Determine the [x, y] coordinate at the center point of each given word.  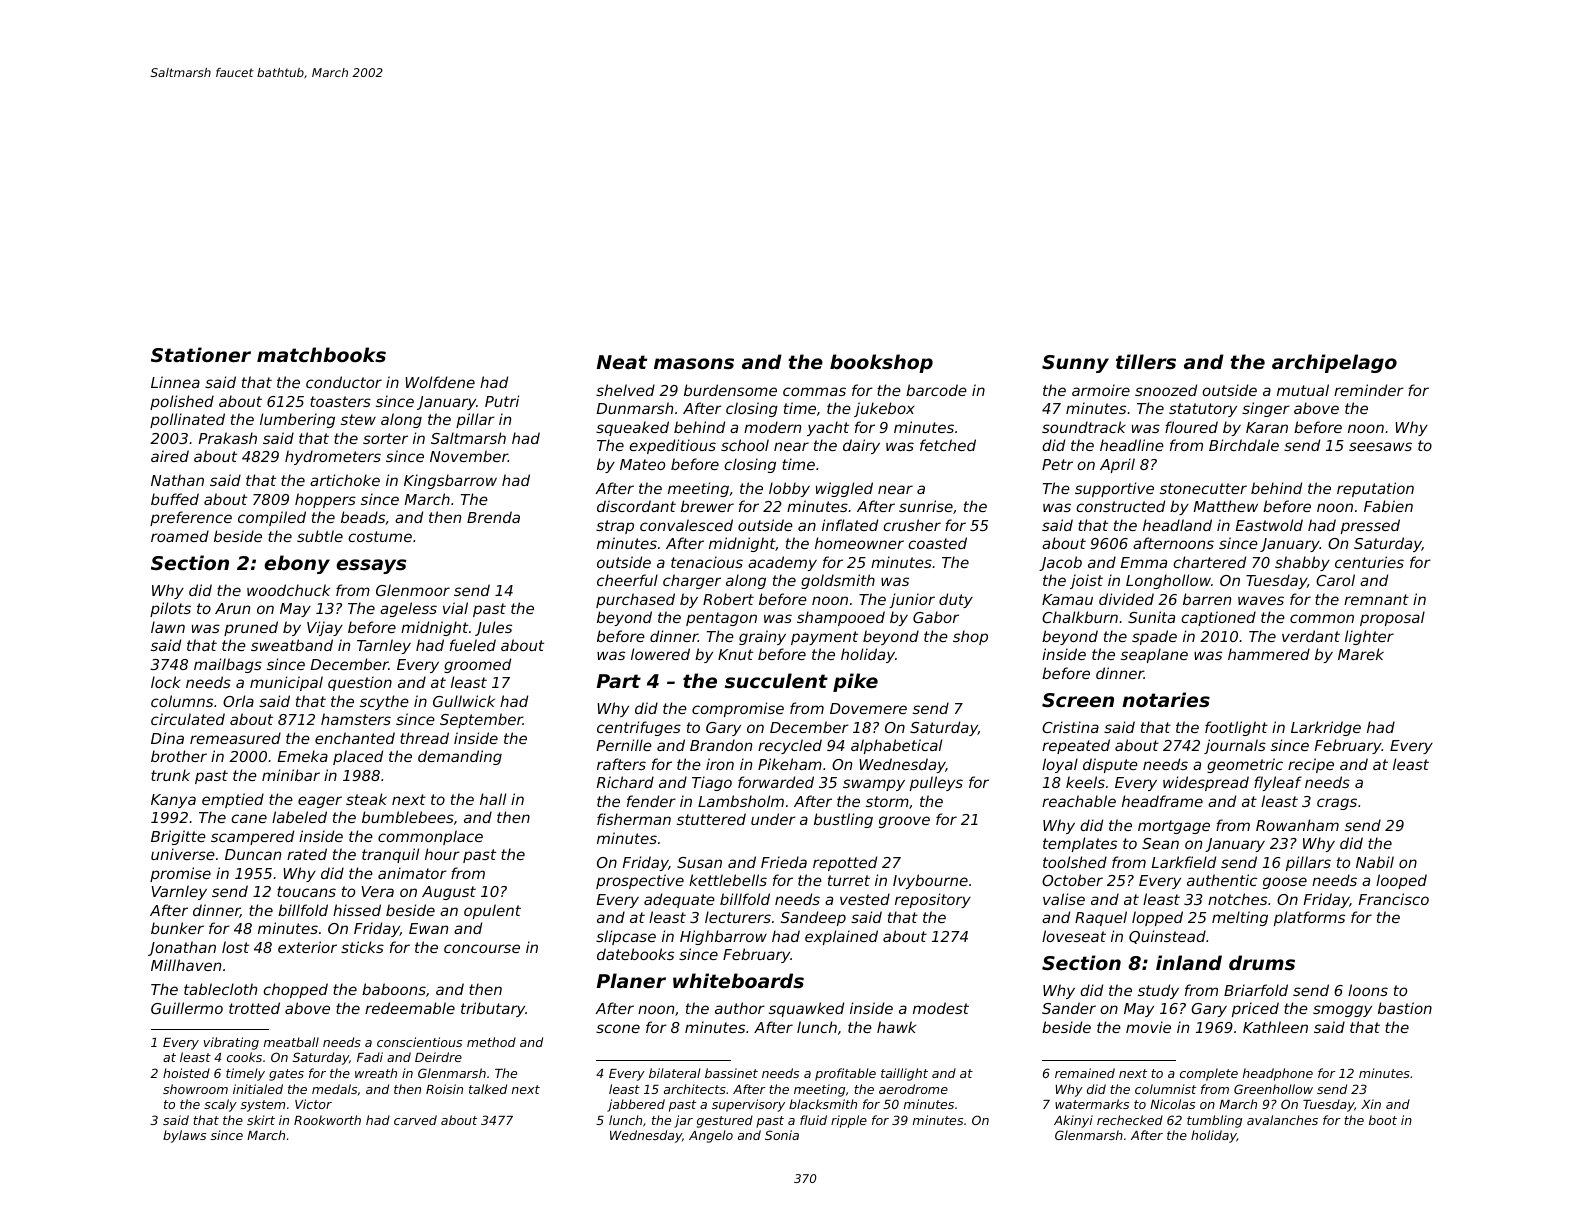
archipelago [1334, 363]
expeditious [672, 446]
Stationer [201, 354]
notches [1237, 899]
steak [366, 799]
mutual [1303, 390]
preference [191, 518]
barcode [936, 390]
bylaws [184, 1136]
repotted [845, 863]
